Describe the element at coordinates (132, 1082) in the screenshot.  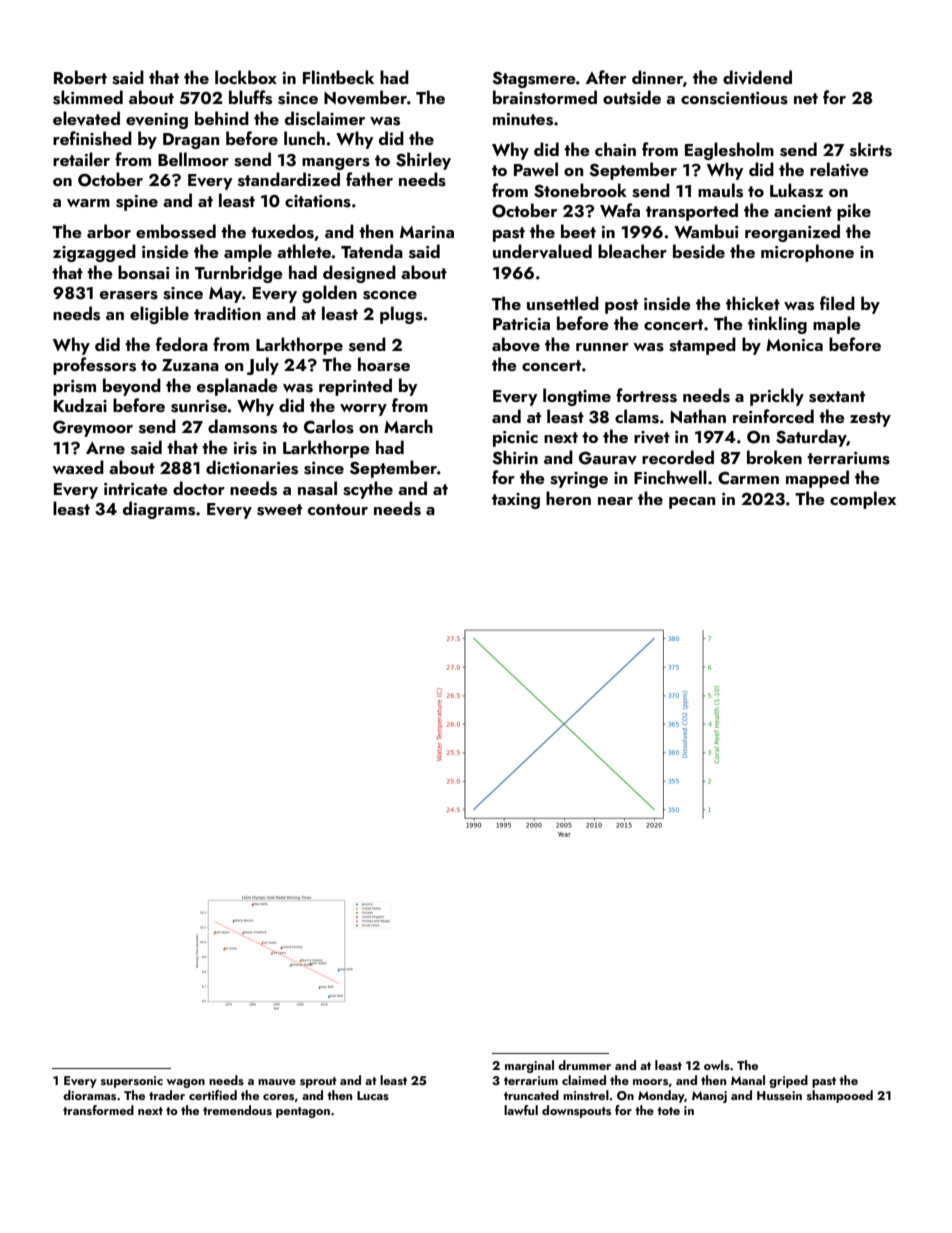
I see `supersonic` at that location.
